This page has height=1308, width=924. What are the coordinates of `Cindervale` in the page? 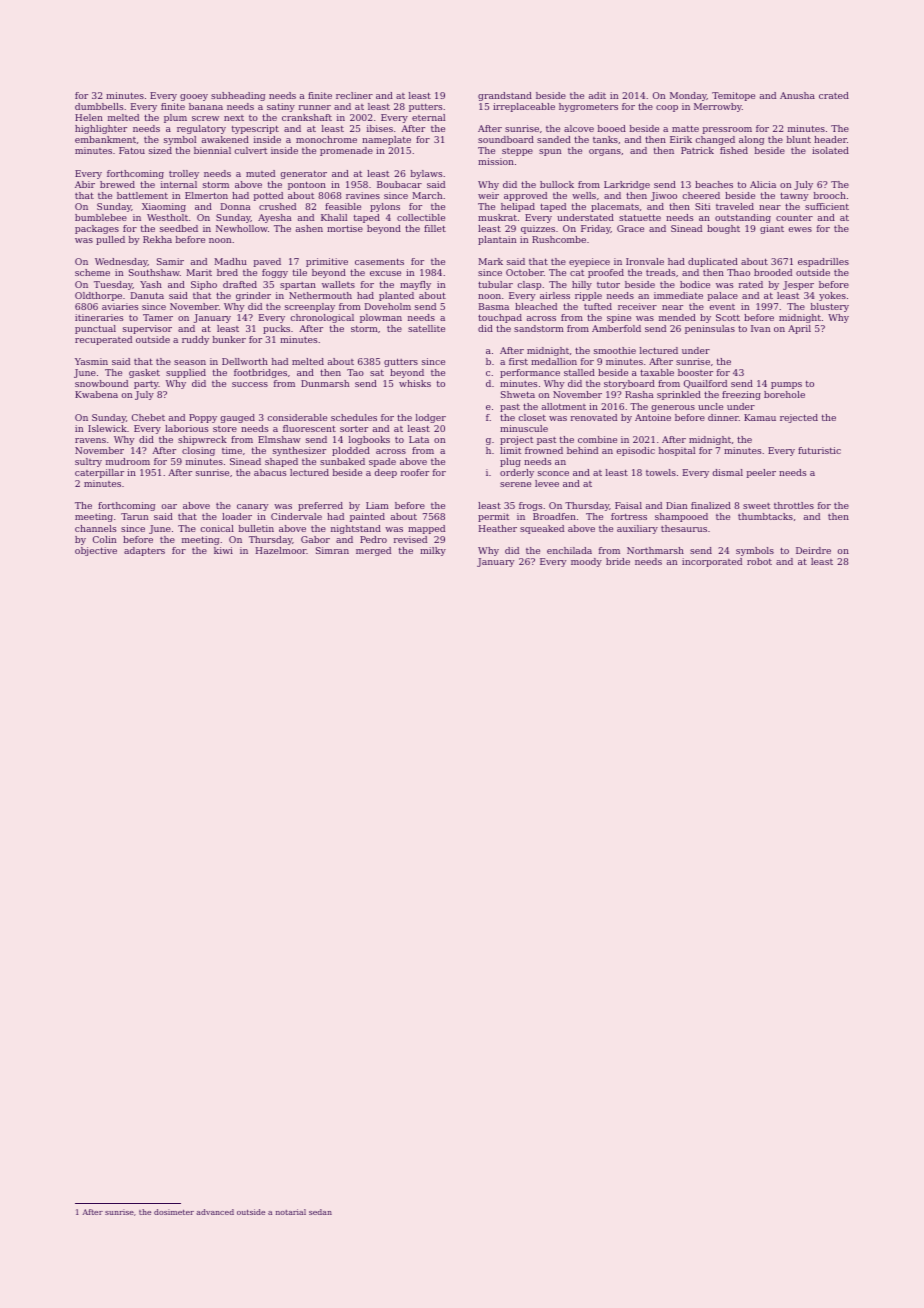 It's located at (296, 516).
